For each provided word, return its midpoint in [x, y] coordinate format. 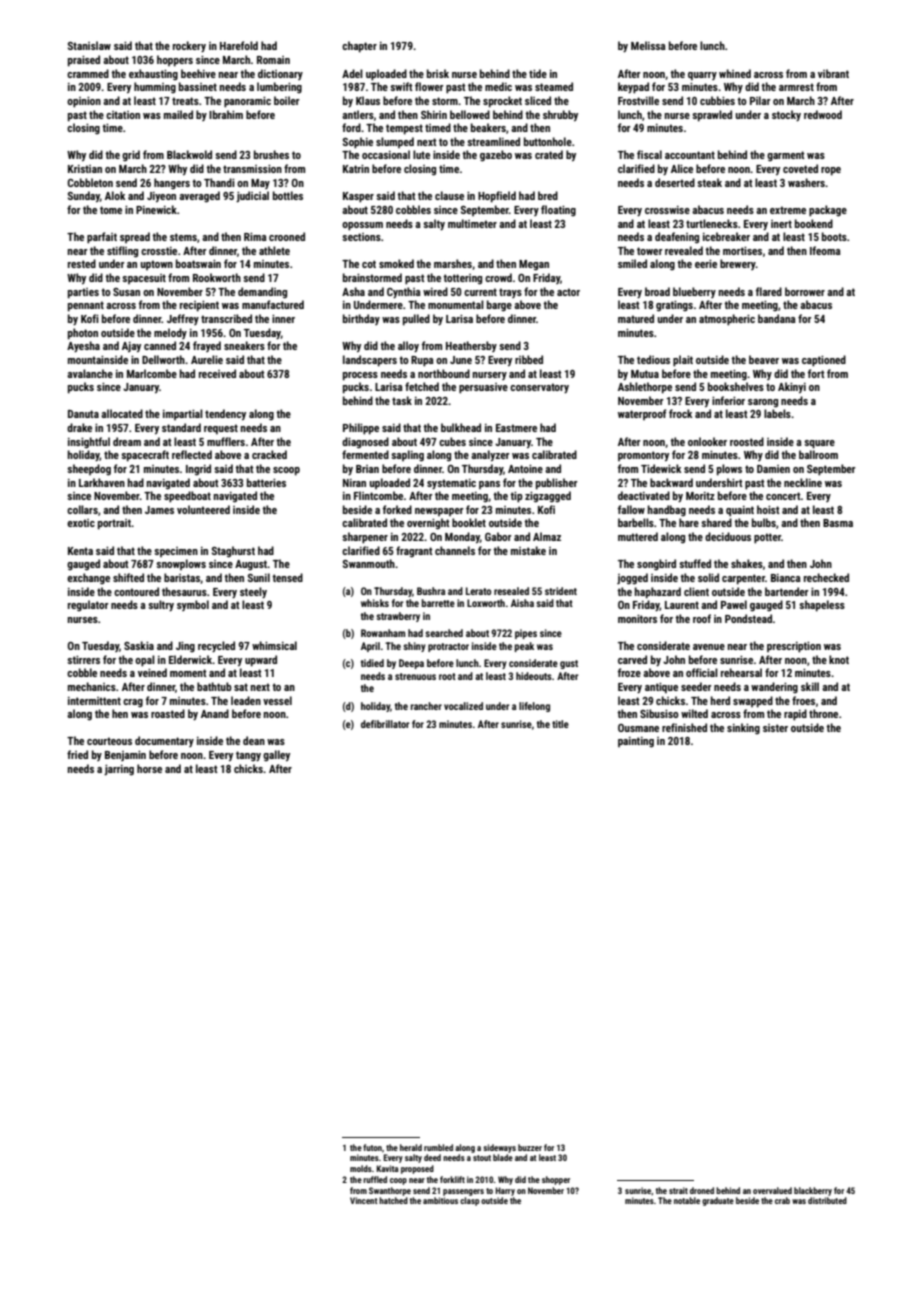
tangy [248, 756]
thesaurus [184, 591]
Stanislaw [89, 45]
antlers [358, 114]
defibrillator [385, 724]
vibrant [833, 73]
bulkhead [461, 427]
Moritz [700, 496]
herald [411, 1147]
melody [170, 333]
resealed [511, 591]
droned [702, 1190]
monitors [637, 619]
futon [372, 1147]
